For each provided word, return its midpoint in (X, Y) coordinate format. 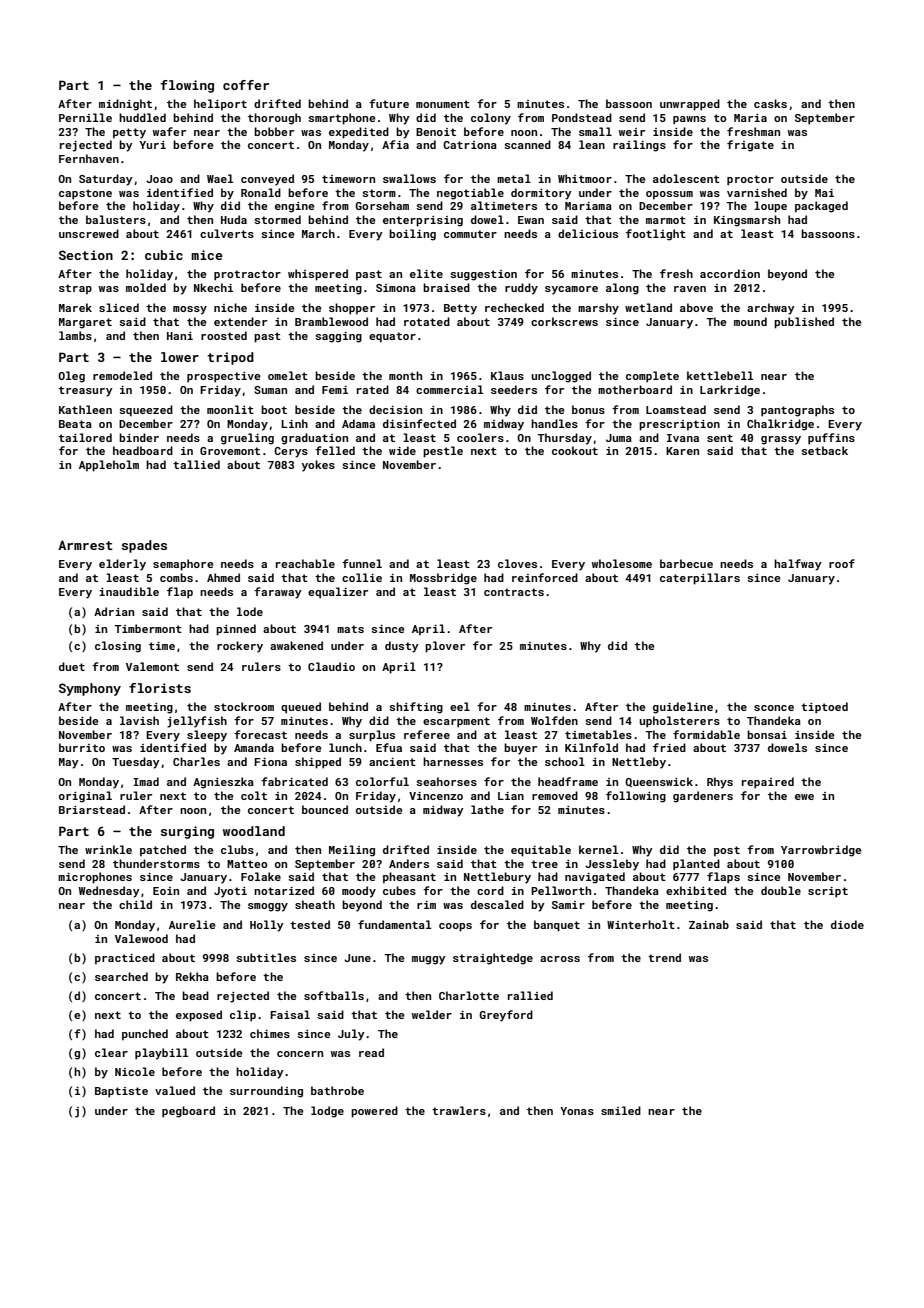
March (318, 233)
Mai (824, 193)
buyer (520, 749)
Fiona (270, 762)
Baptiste (121, 1092)
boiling (412, 235)
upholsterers (679, 722)
